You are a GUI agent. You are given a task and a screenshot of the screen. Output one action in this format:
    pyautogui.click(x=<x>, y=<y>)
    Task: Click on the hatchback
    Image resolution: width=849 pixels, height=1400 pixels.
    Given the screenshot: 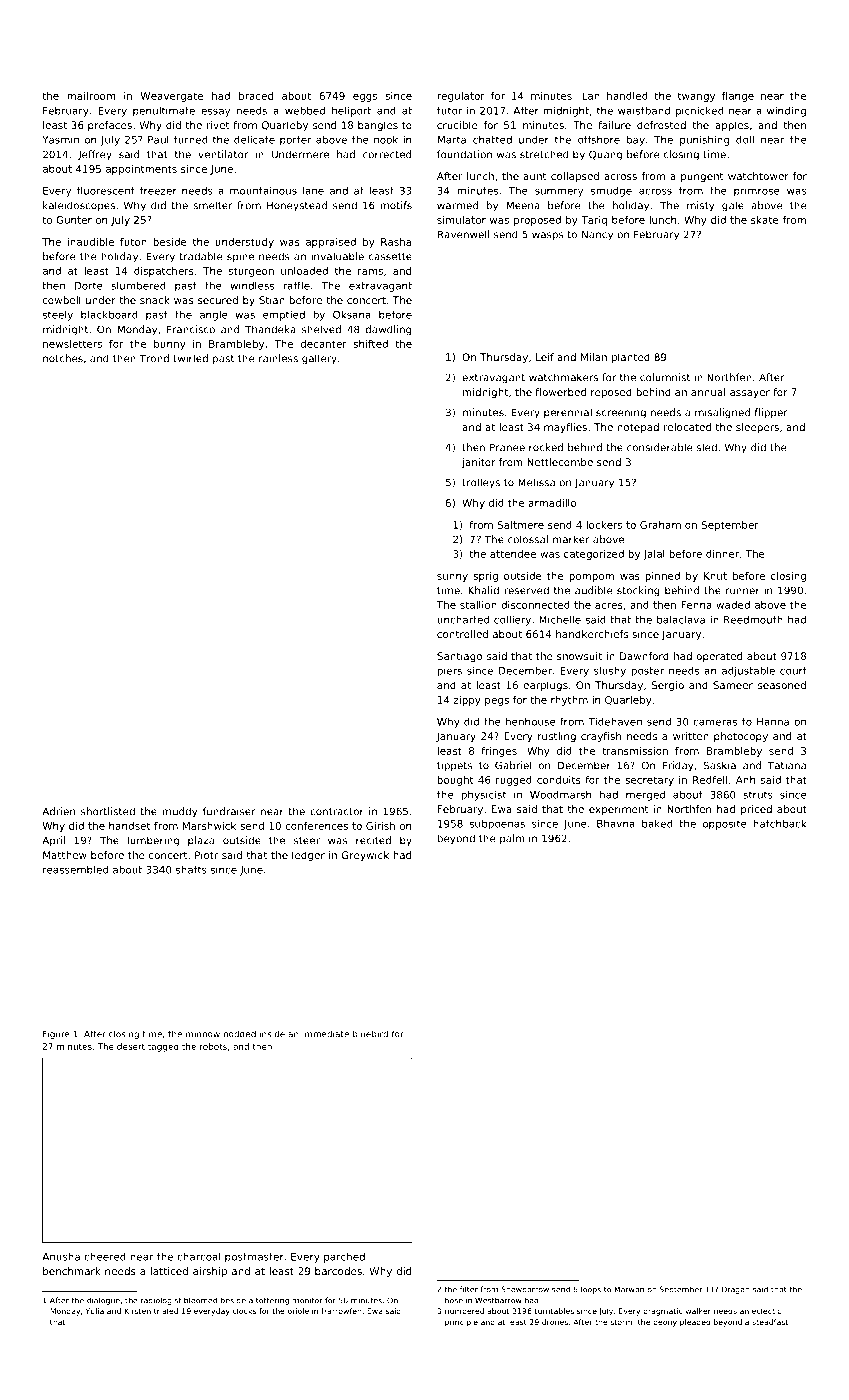 What is the action you would take?
    pyautogui.click(x=779, y=823)
